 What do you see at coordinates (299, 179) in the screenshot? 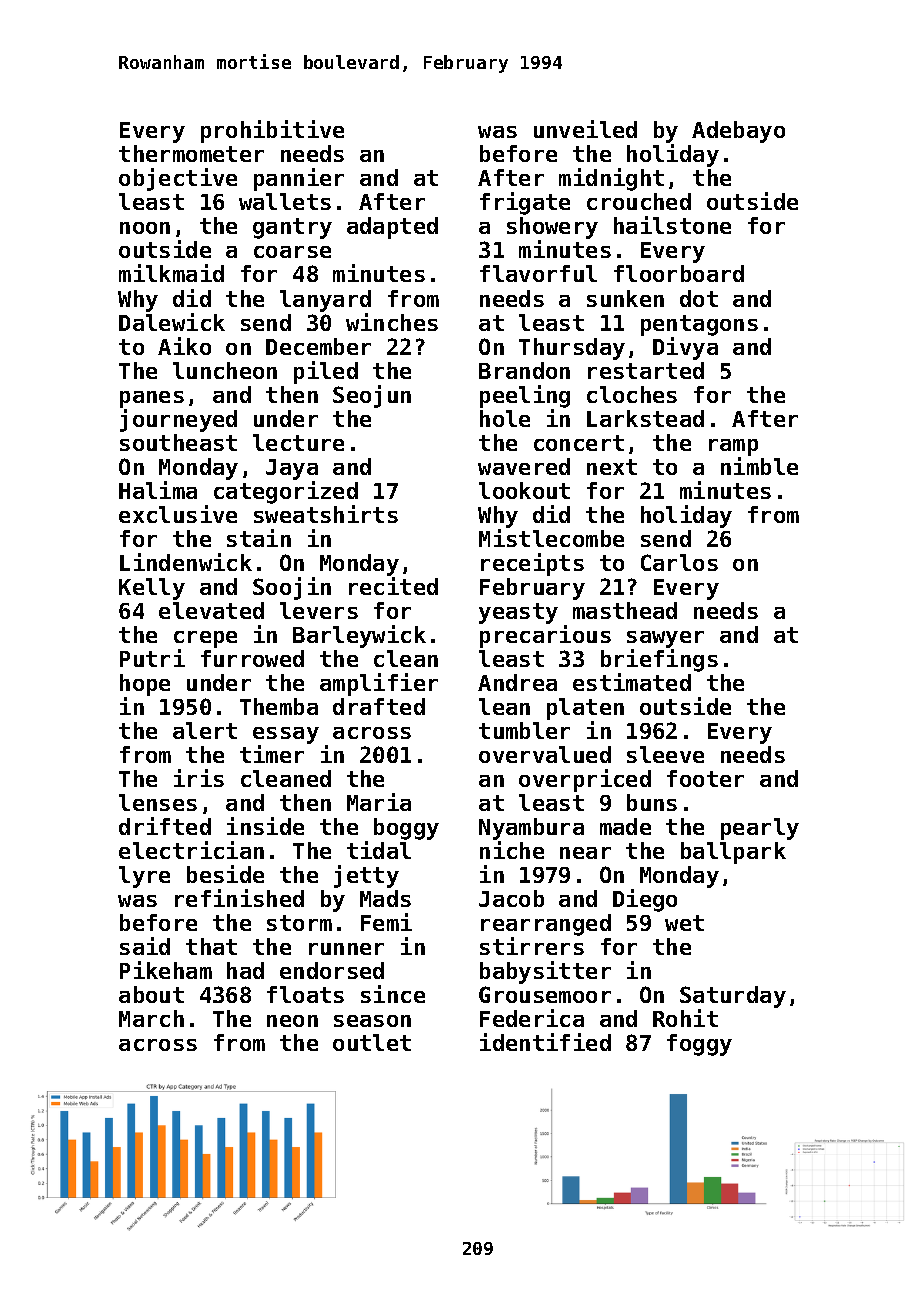
I see `pannier` at bounding box center [299, 179].
